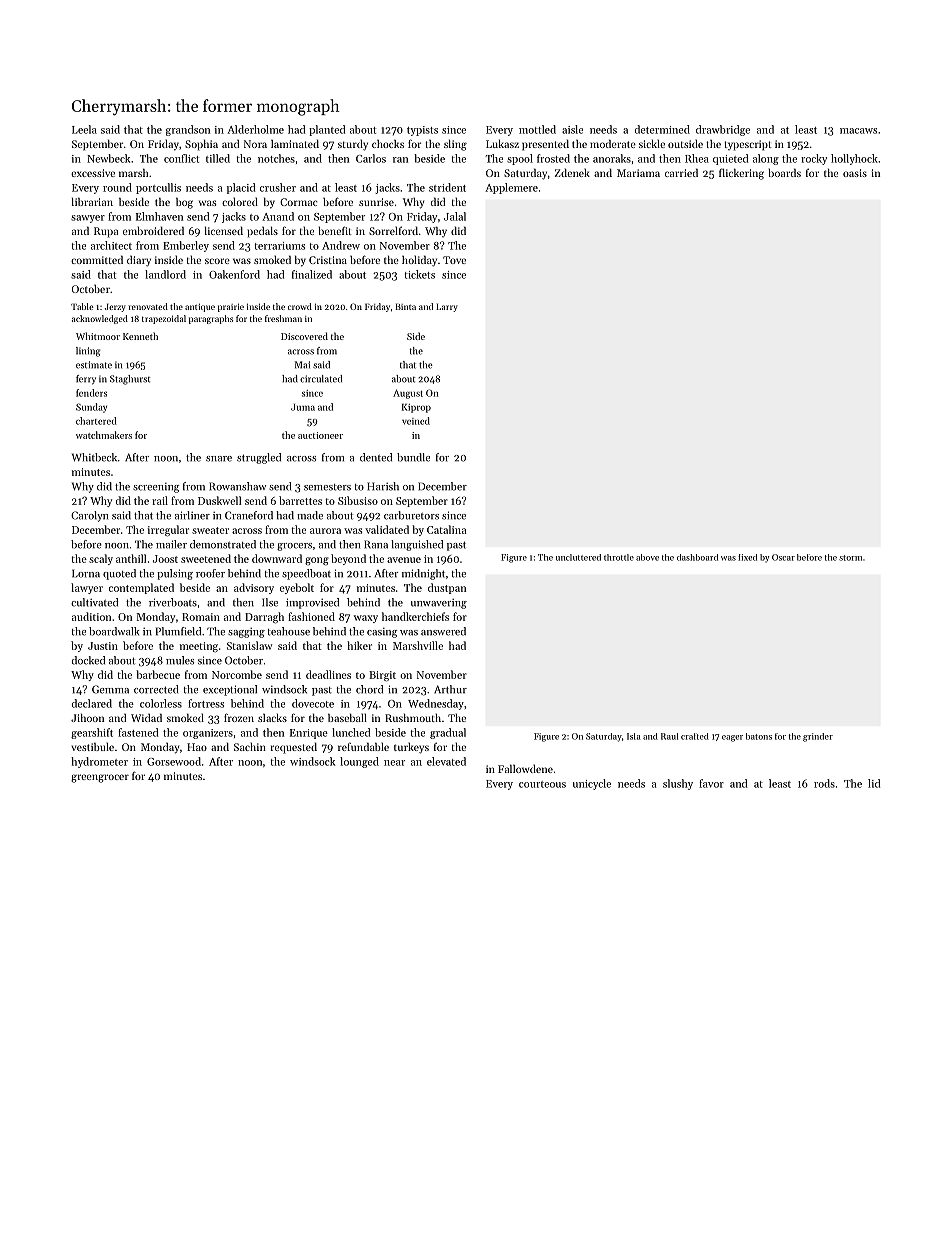  Describe the element at coordinates (419, 274) in the screenshot. I see `tickets` at that location.
